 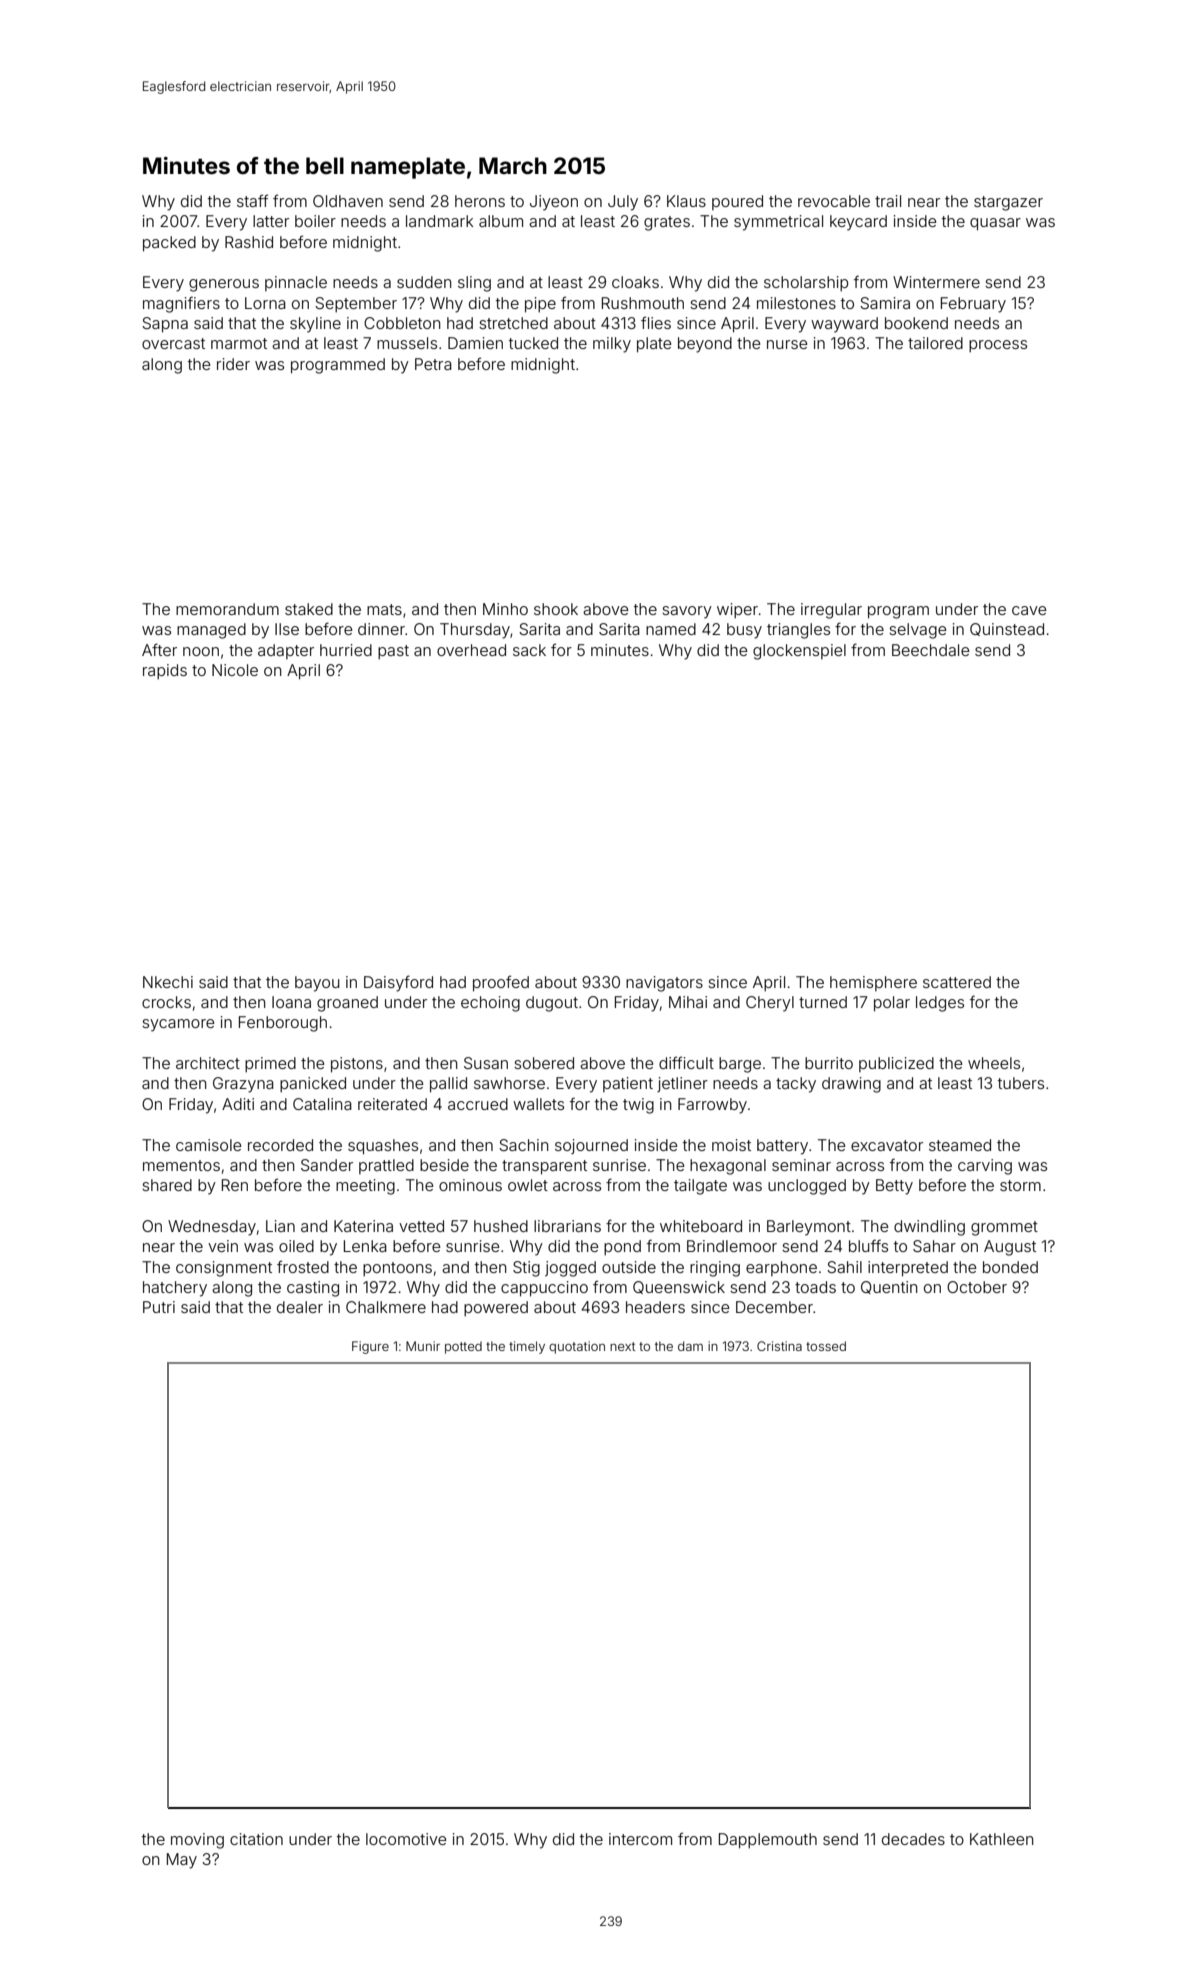 I want to click on scattered, so click(x=957, y=982).
